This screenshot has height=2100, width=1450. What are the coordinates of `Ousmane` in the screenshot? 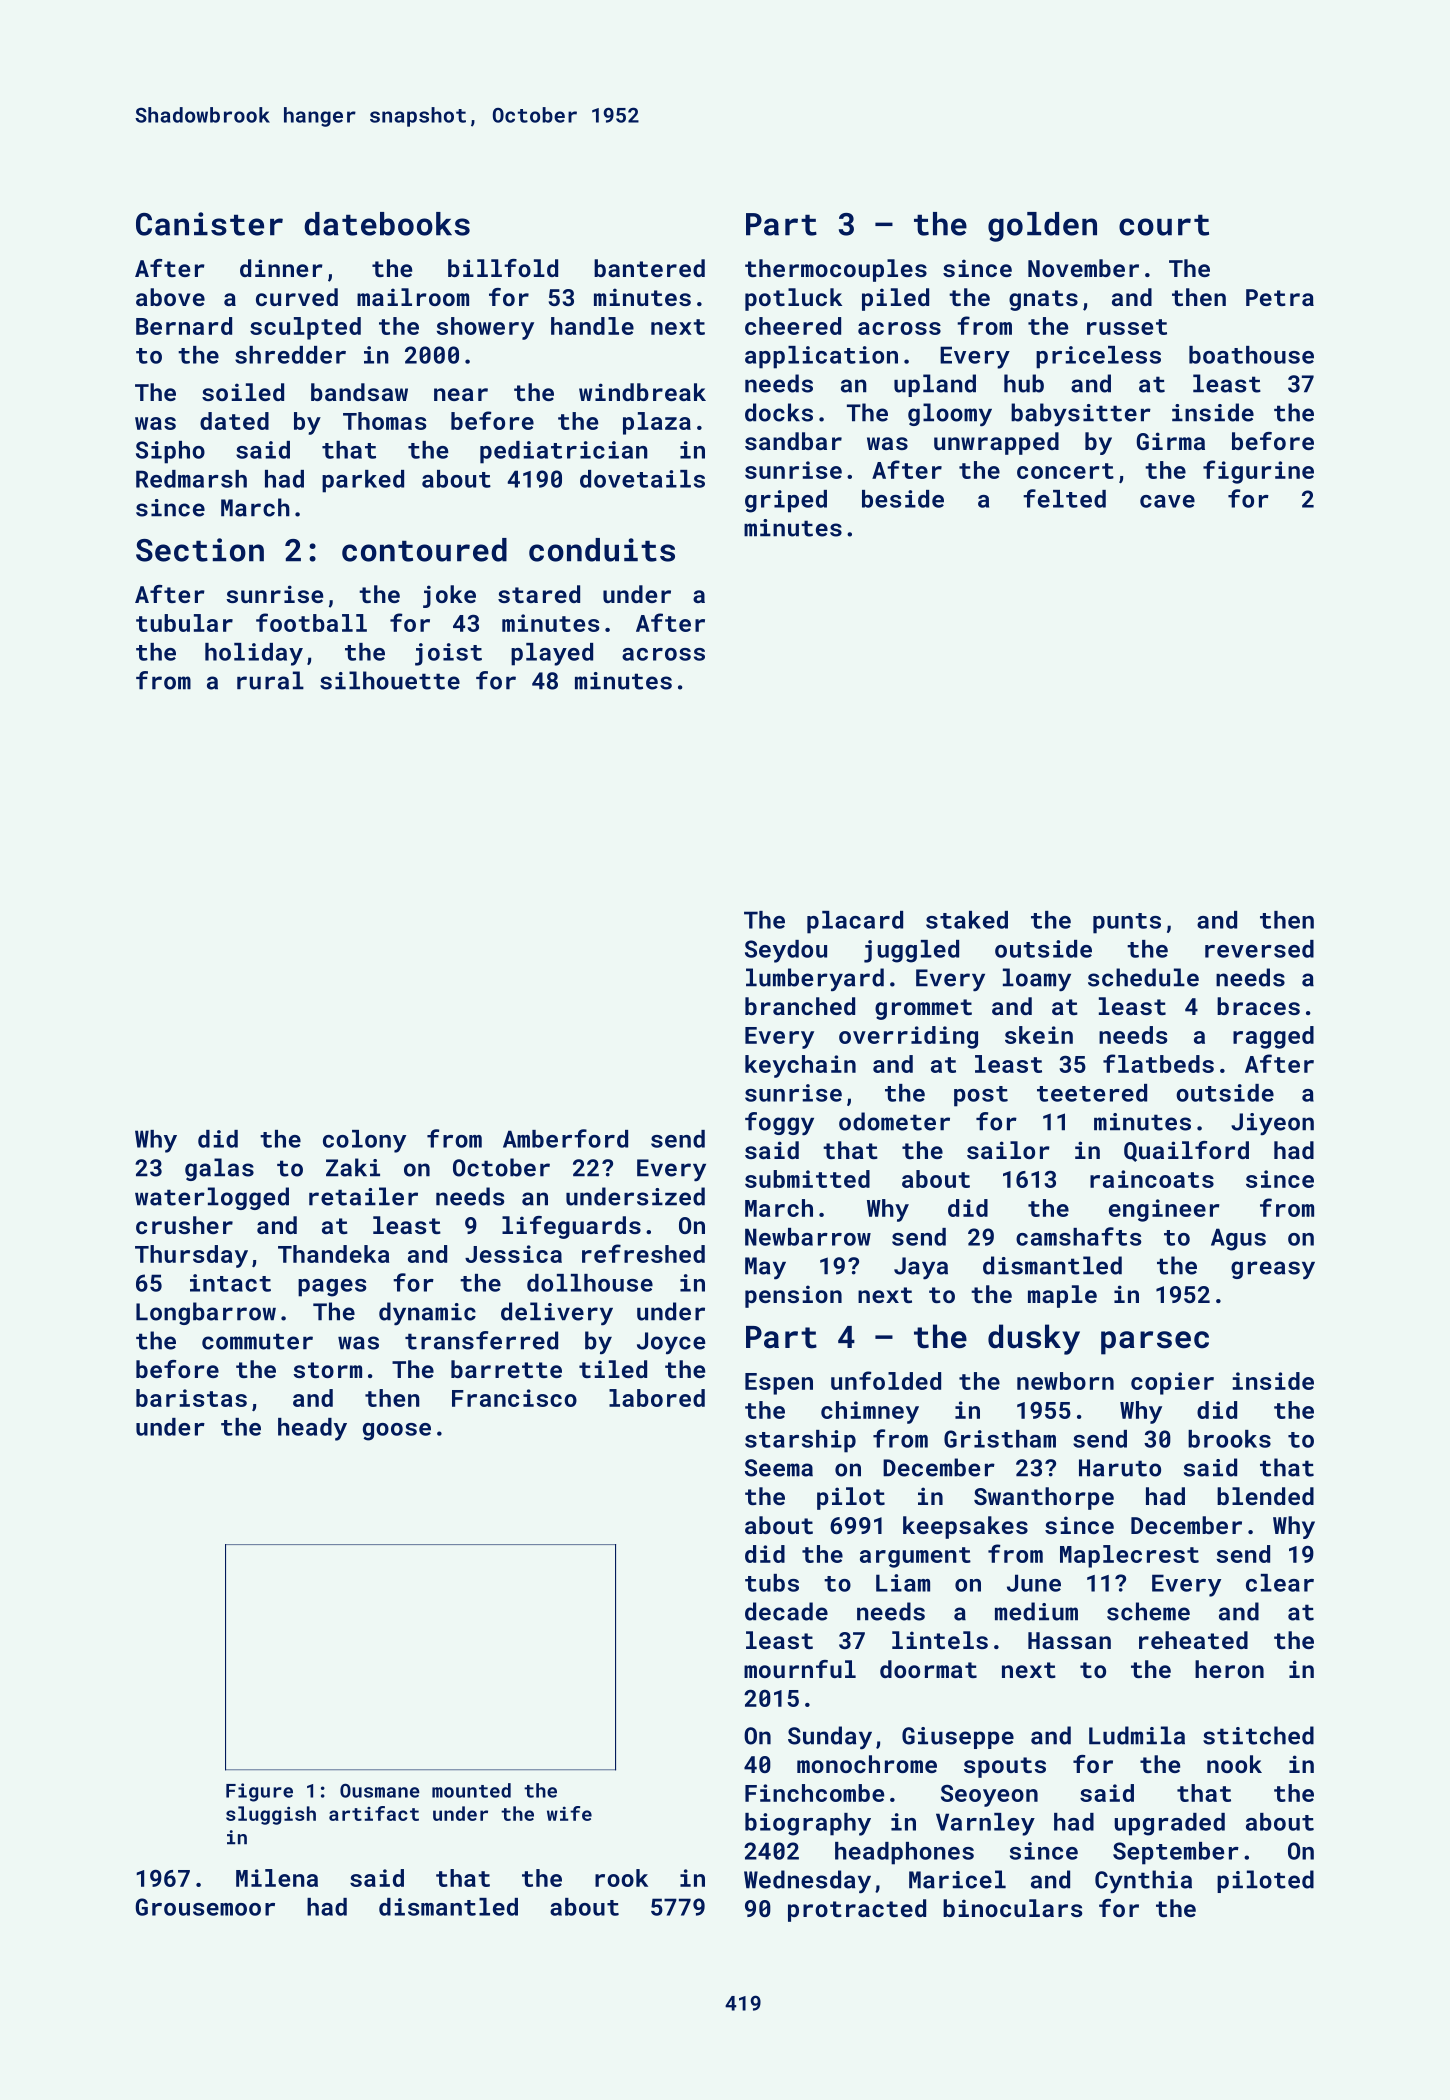 It's located at (380, 1790).
